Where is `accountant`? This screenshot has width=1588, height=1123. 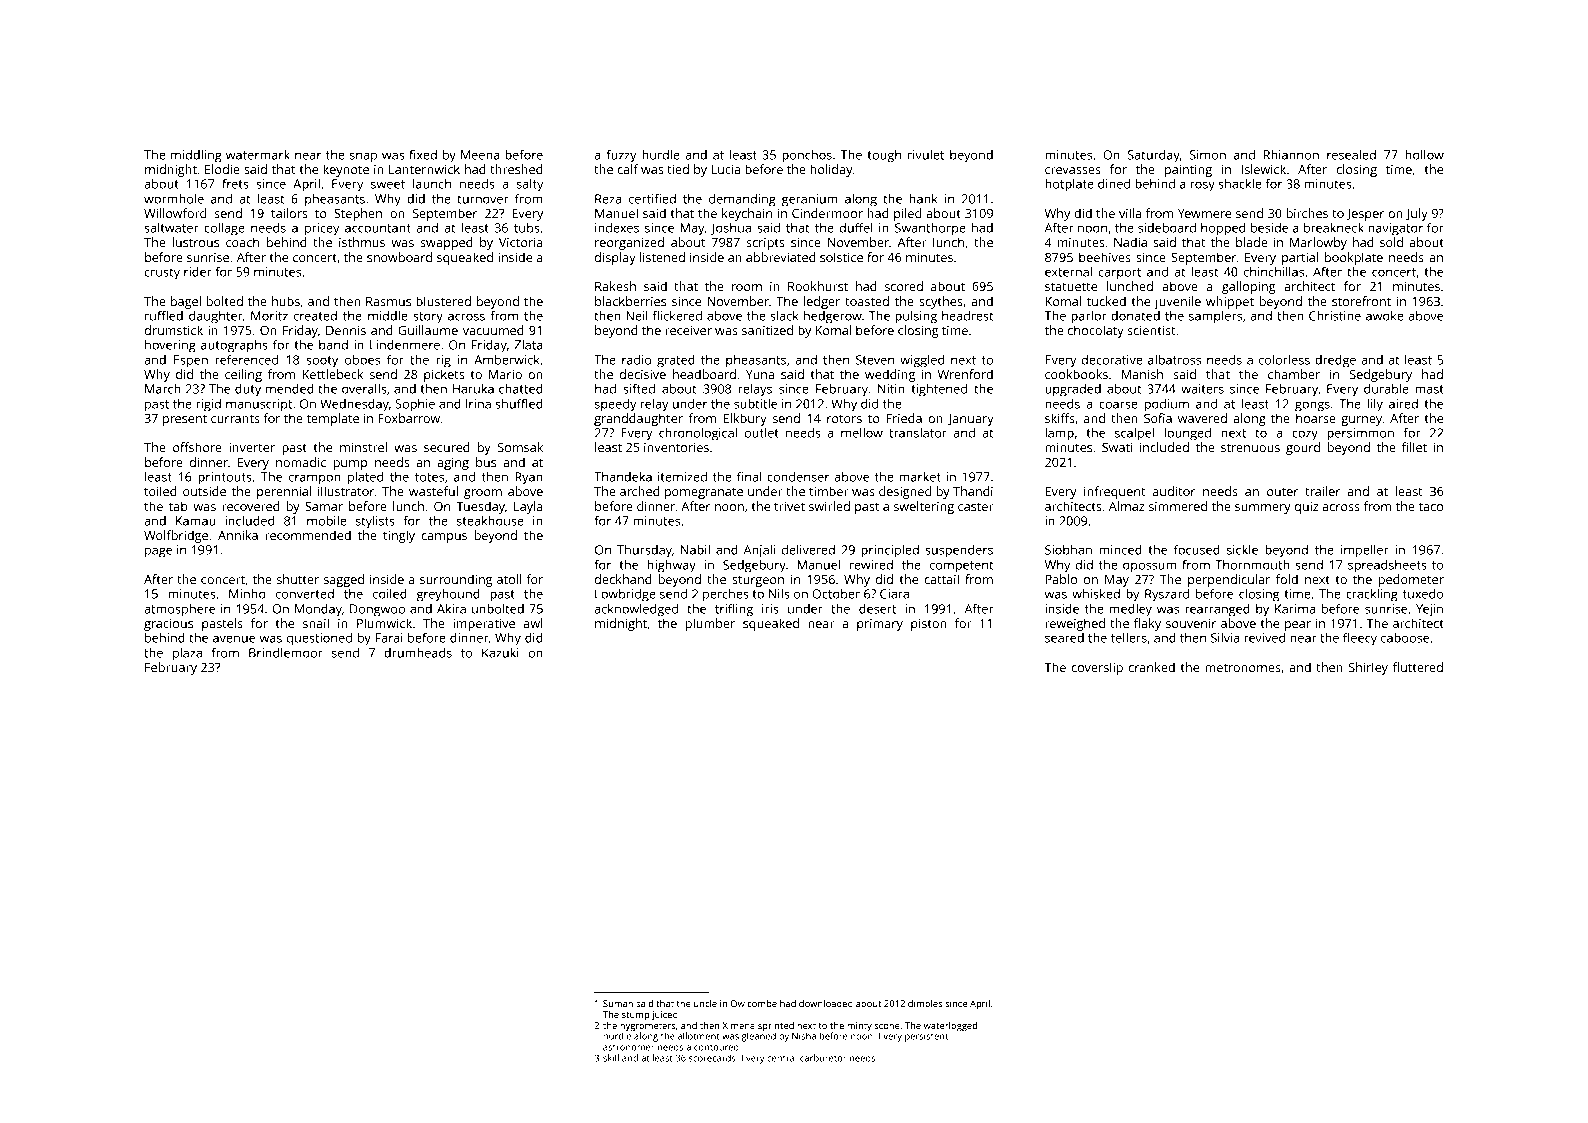
accountant is located at coordinates (378, 228).
